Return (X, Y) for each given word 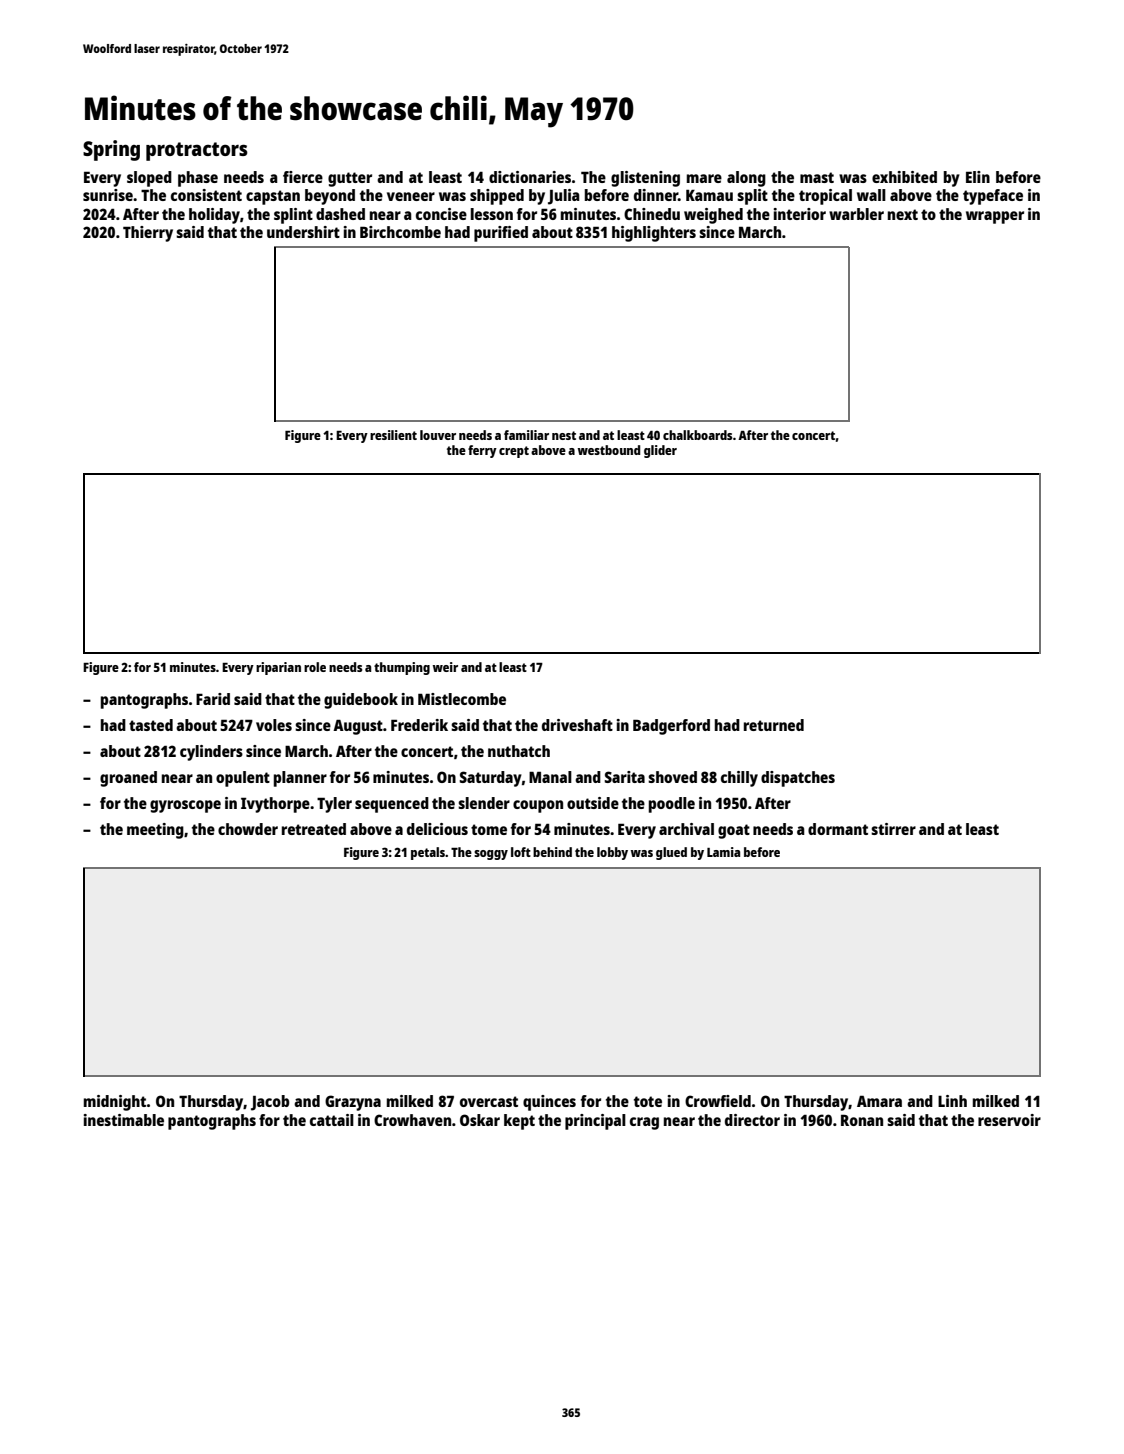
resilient (393, 435)
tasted (151, 725)
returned (774, 725)
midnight (115, 1103)
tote (648, 1101)
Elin (978, 177)
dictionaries (530, 177)
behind (552, 852)
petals (428, 853)
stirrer (893, 829)
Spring (111, 150)
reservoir (1009, 1120)
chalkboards (697, 435)
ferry (482, 451)
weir (445, 667)
